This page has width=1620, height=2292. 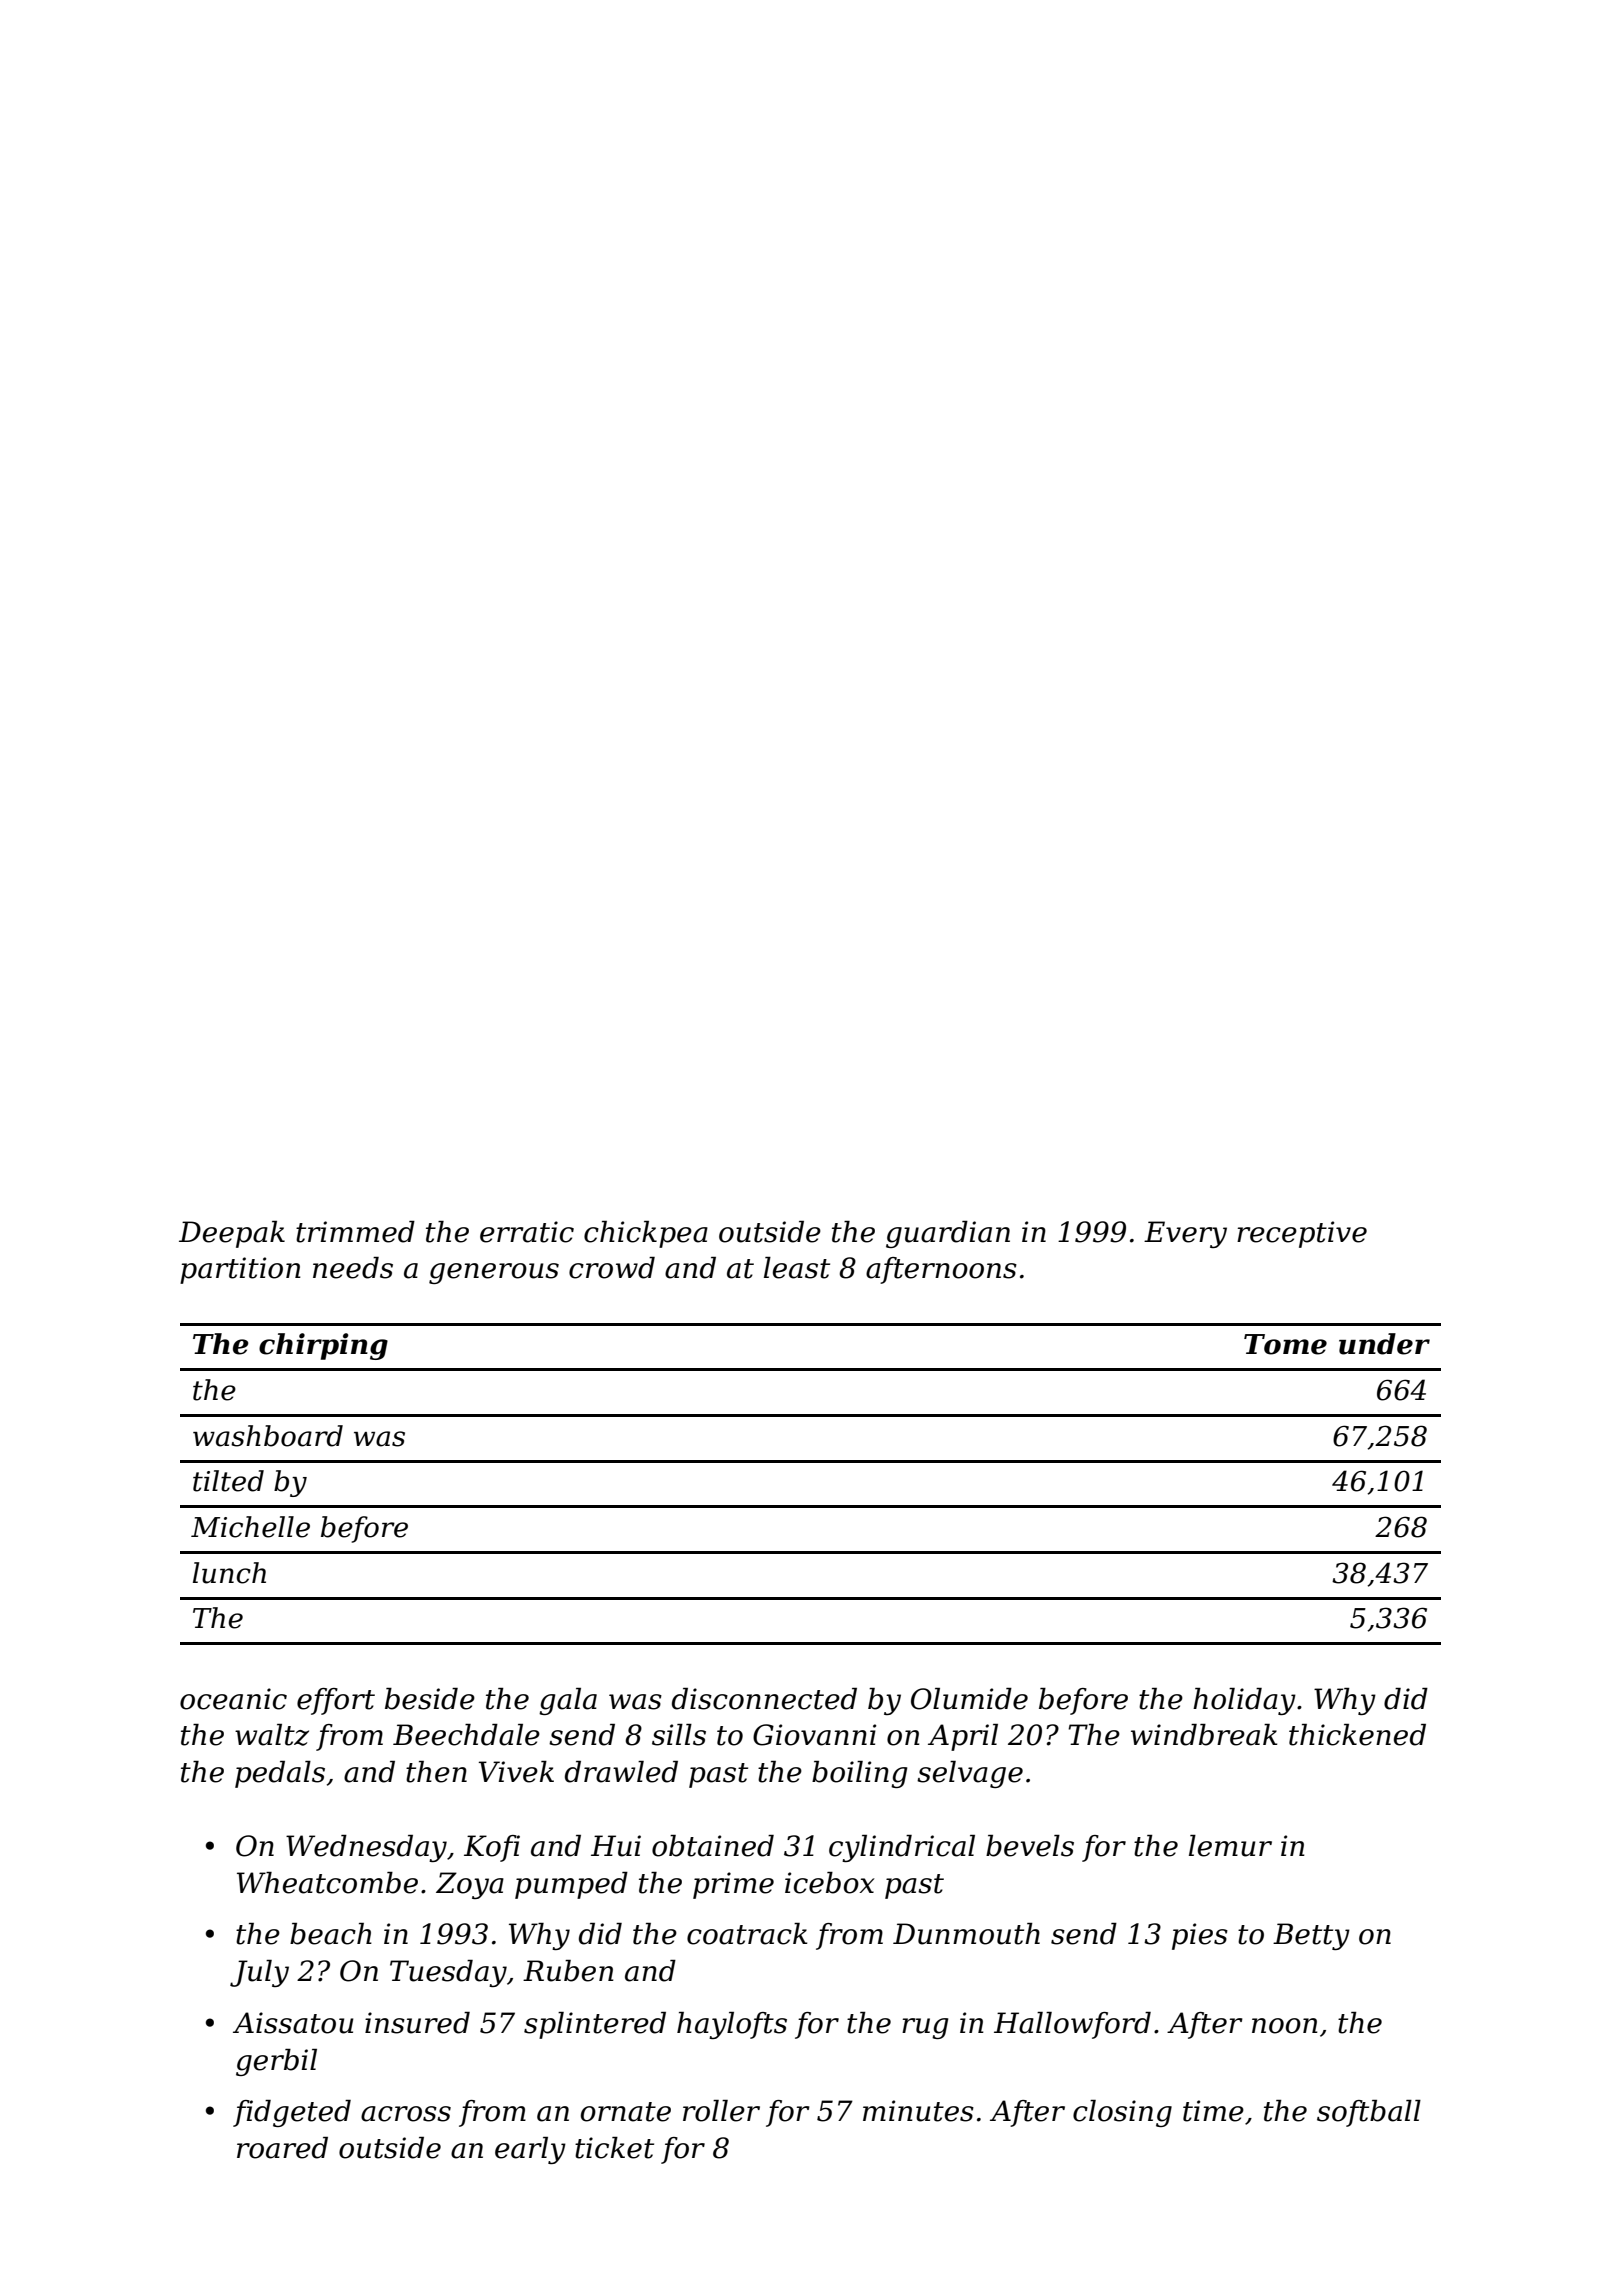 What do you see at coordinates (366, 1848) in the page?
I see `Wednesday` at bounding box center [366, 1848].
